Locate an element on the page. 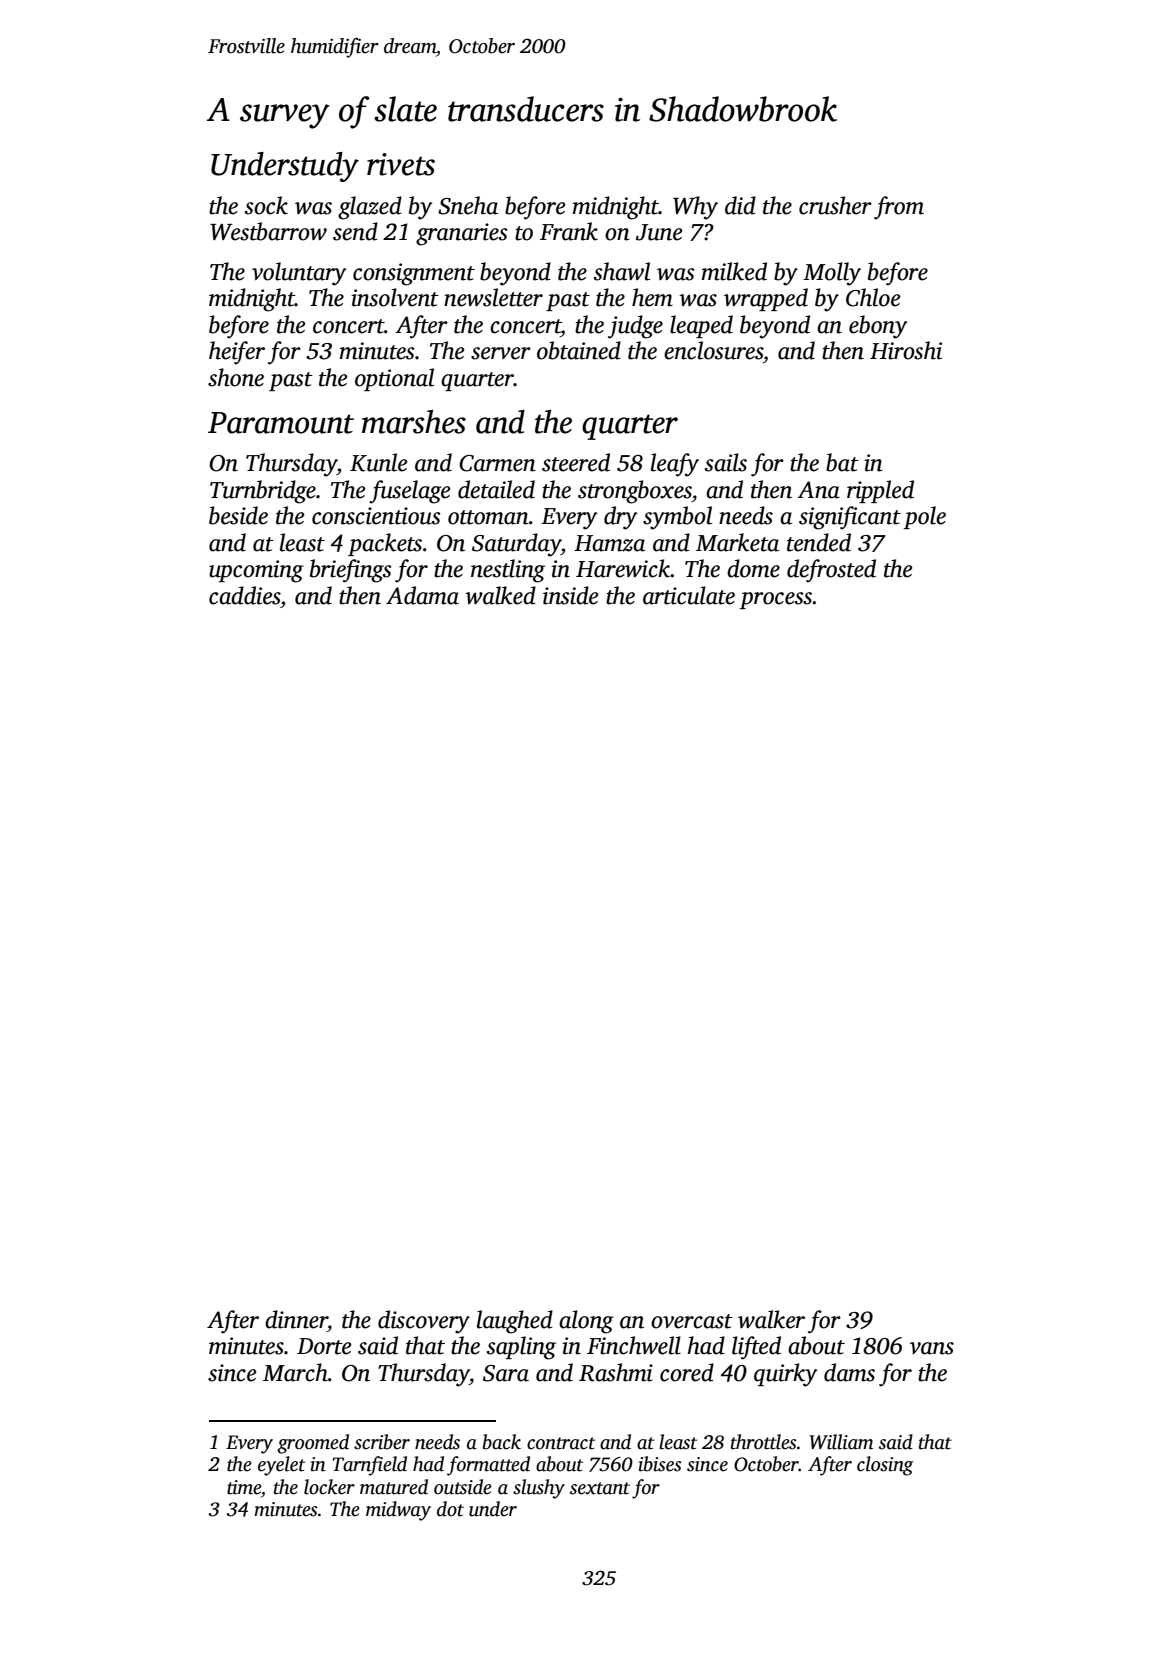 The height and width of the document is (1654, 1165). outside is located at coordinates (463, 1487).
